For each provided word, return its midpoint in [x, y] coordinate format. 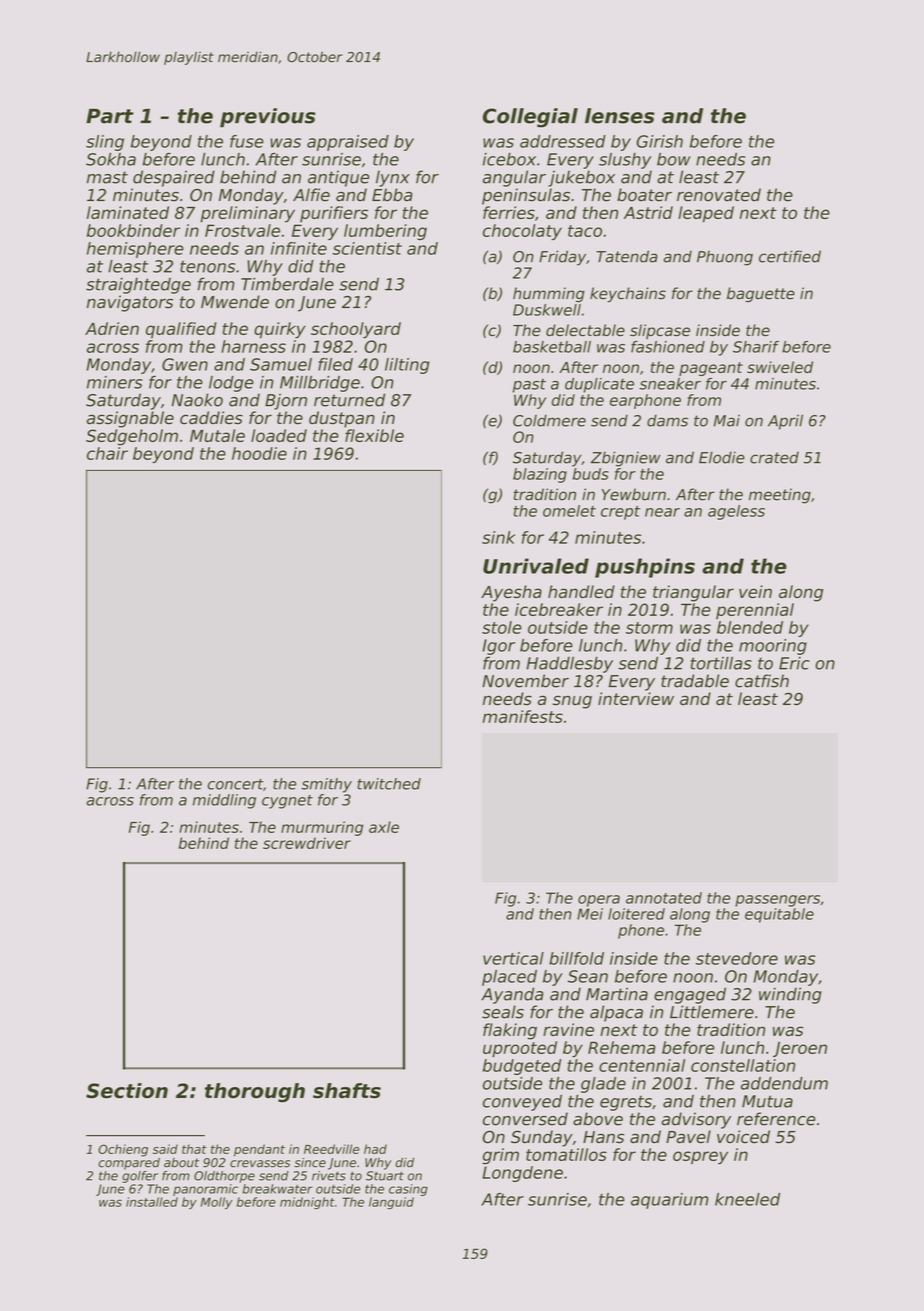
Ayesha [511, 593]
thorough [255, 1092]
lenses [620, 116]
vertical [513, 958]
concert [235, 784]
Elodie [722, 457]
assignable [130, 419]
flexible [374, 435]
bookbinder [133, 230]
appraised [348, 143]
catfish [762, 681]
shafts [347, 1091]
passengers [777, 901]
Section [127, 1091]
